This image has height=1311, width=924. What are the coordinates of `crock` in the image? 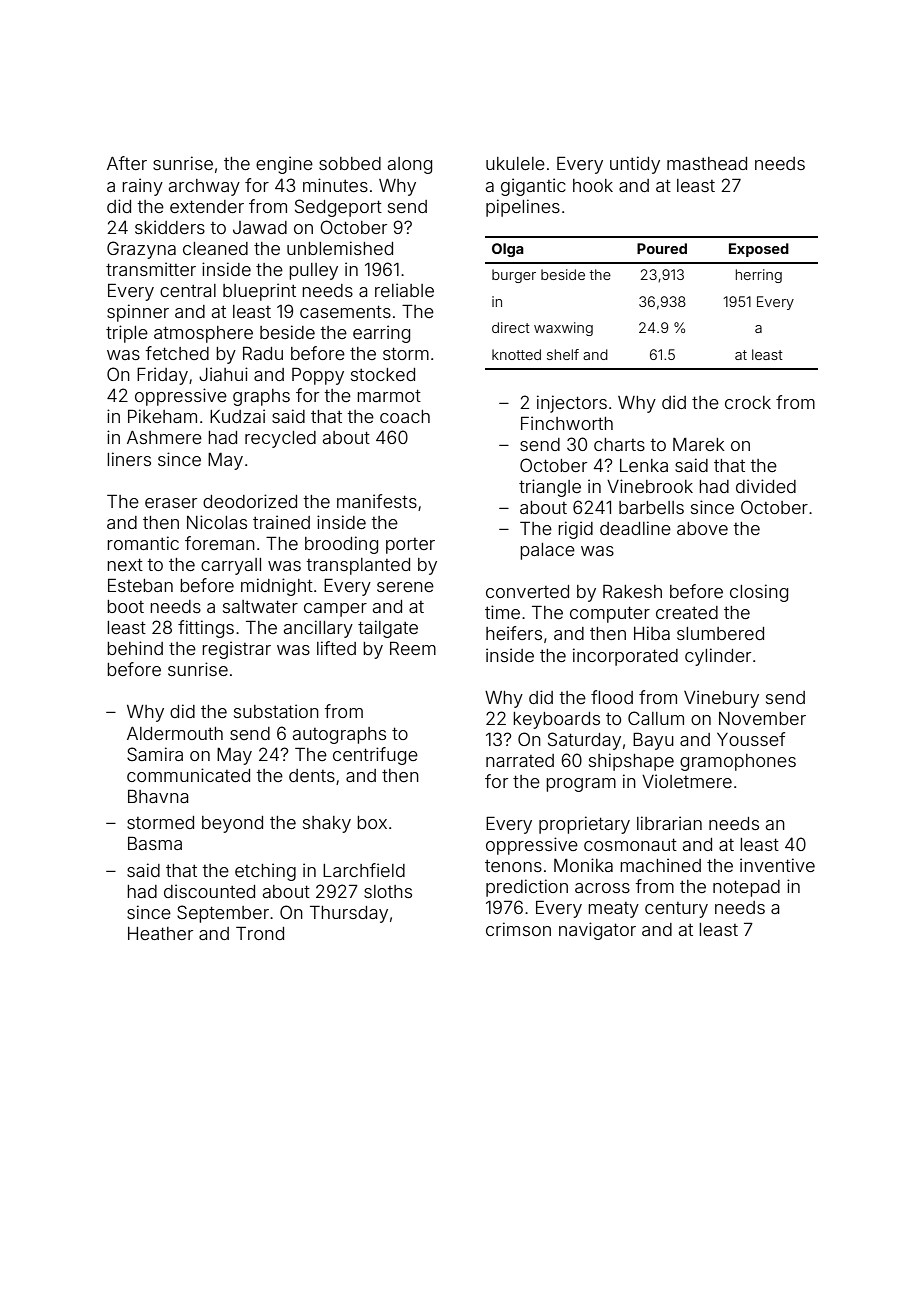 It's located at (748, 402).
